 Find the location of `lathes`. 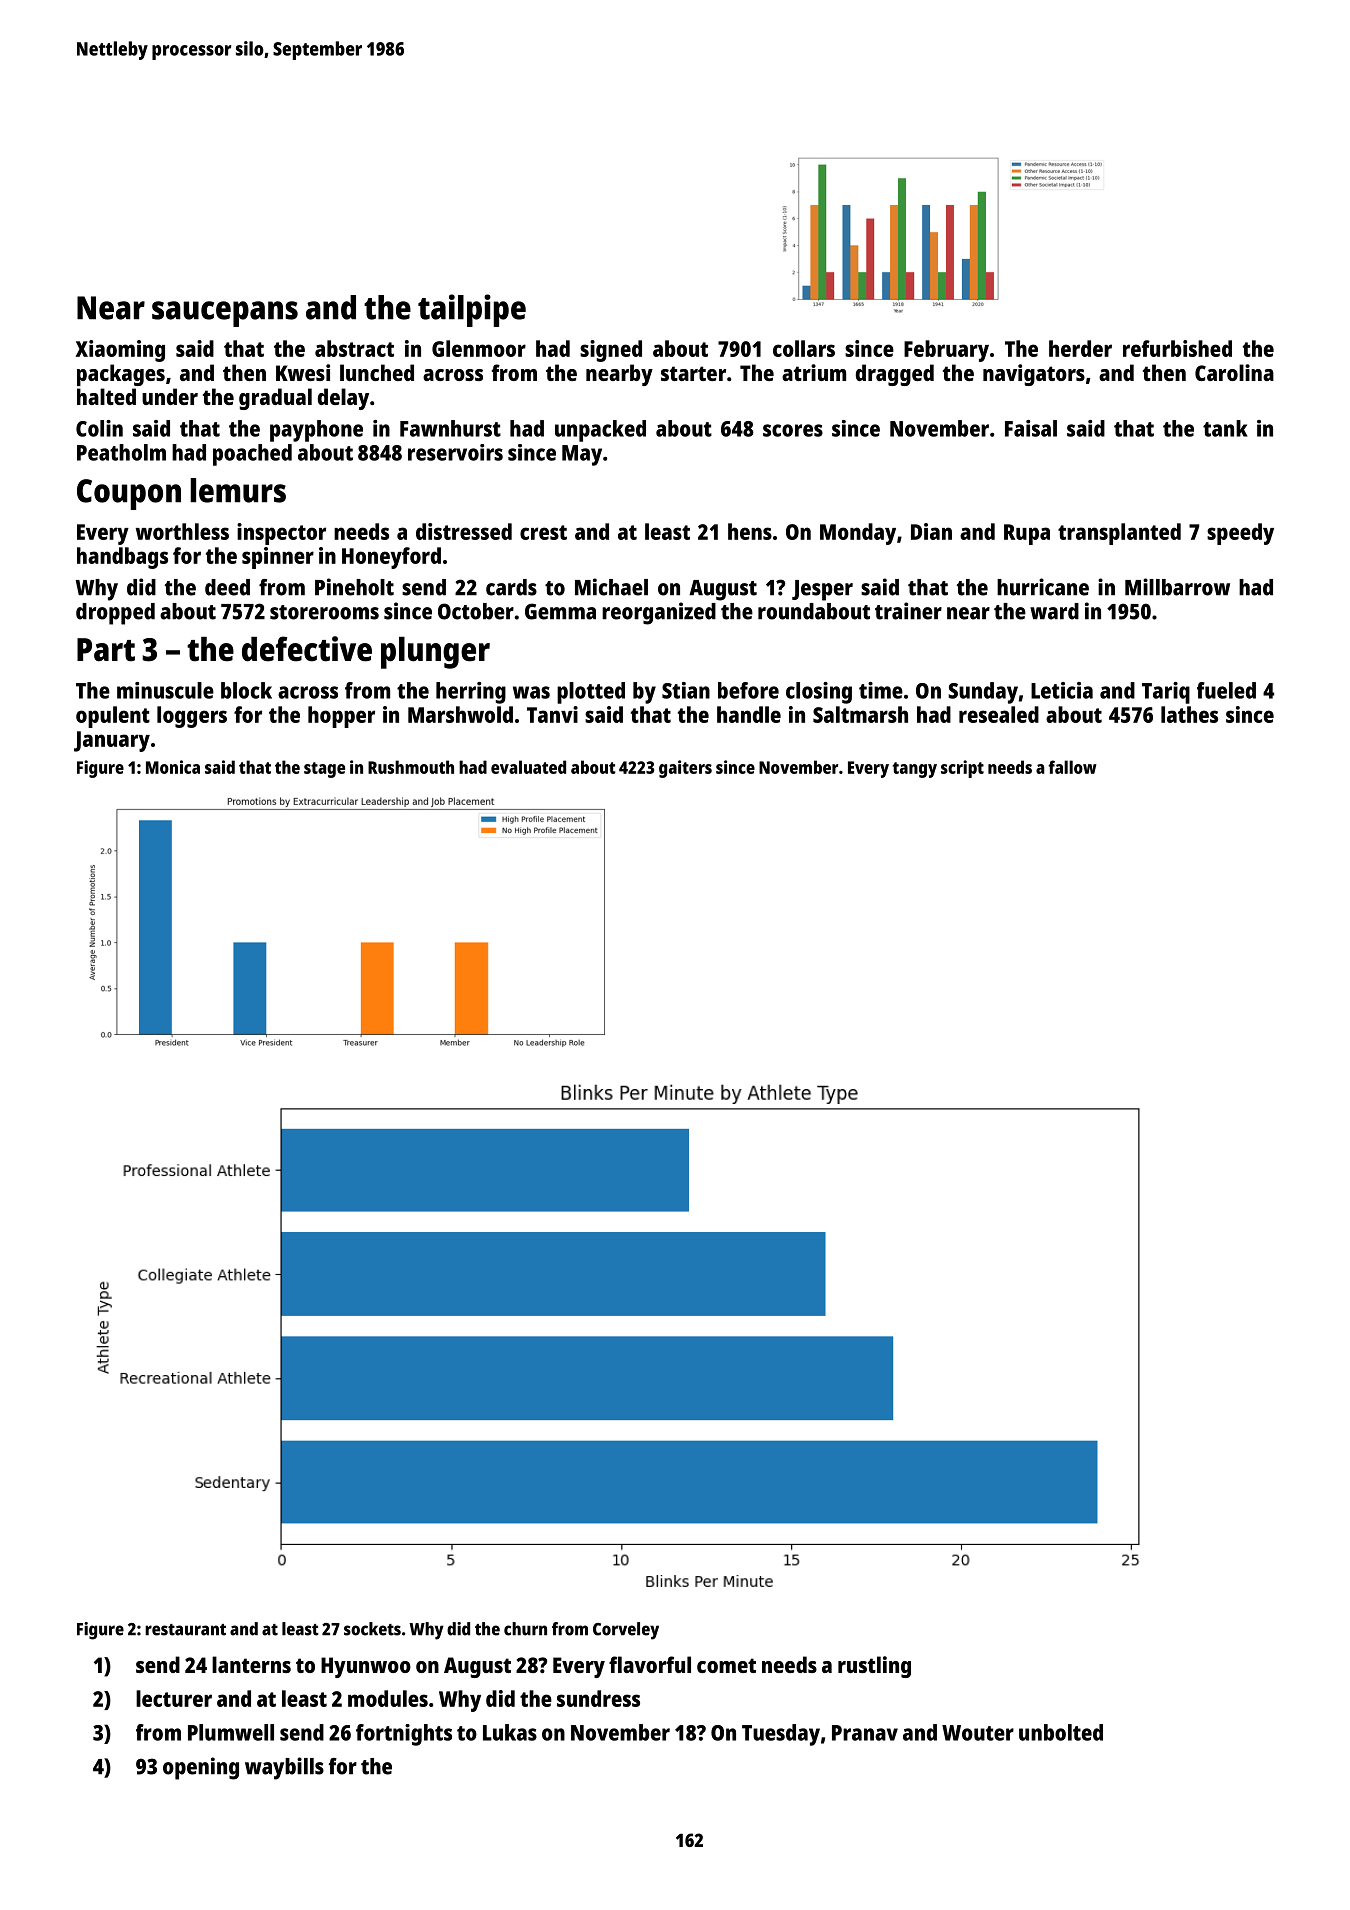

lathes is located at coordinates (1189, 714).
